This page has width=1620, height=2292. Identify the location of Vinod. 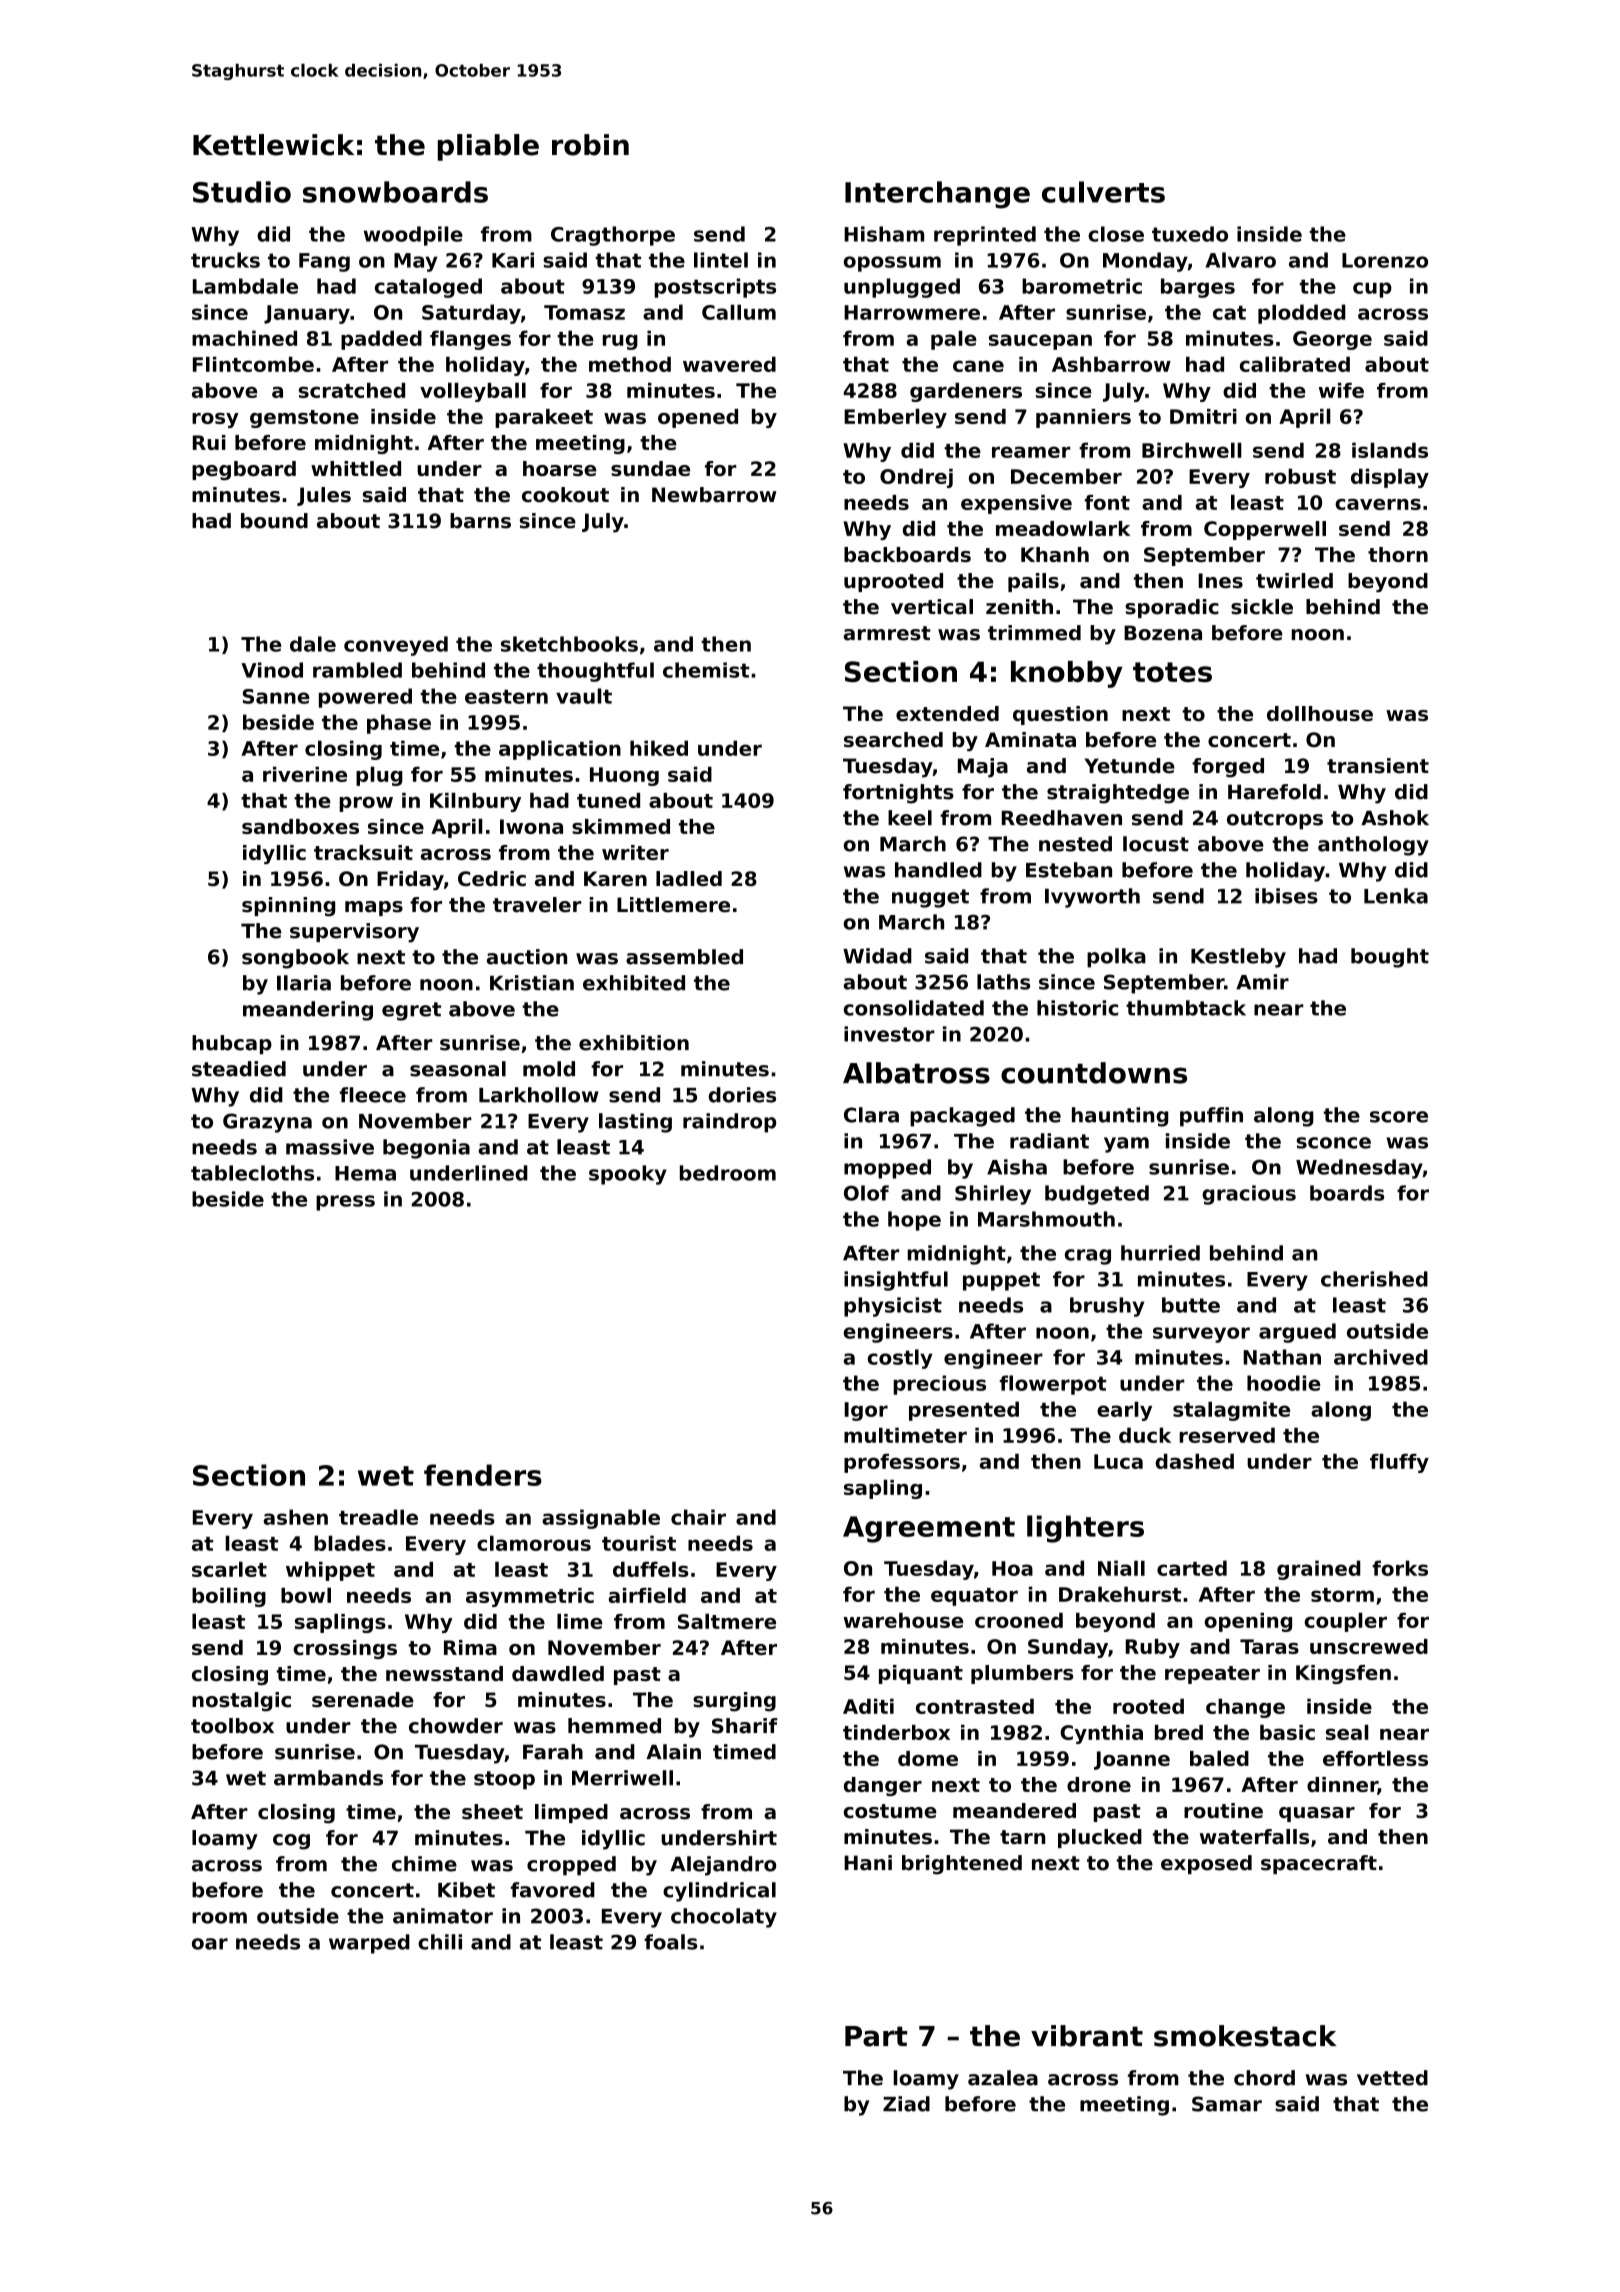
(272, 670).
